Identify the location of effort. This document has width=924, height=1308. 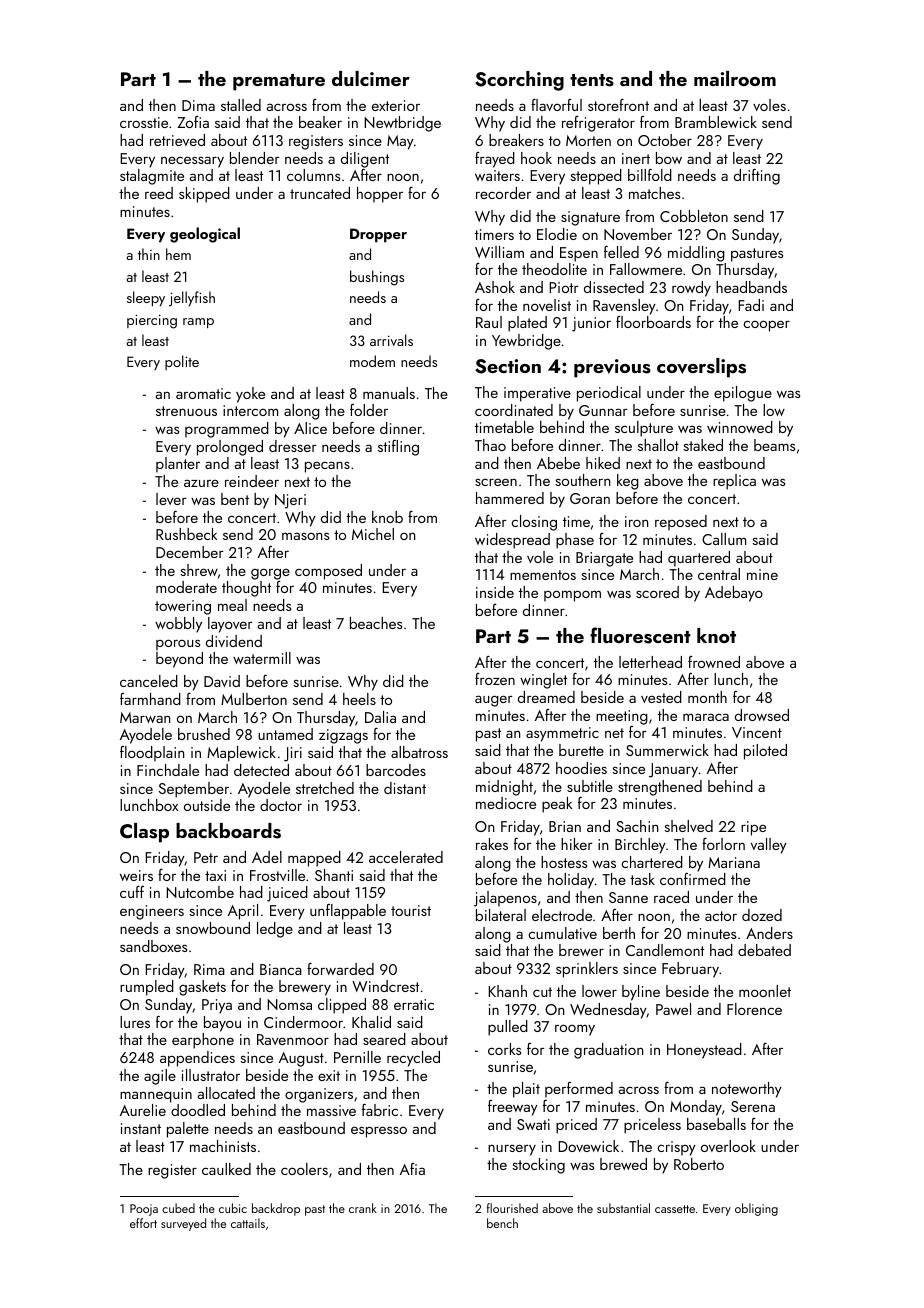
(143, 1223).
